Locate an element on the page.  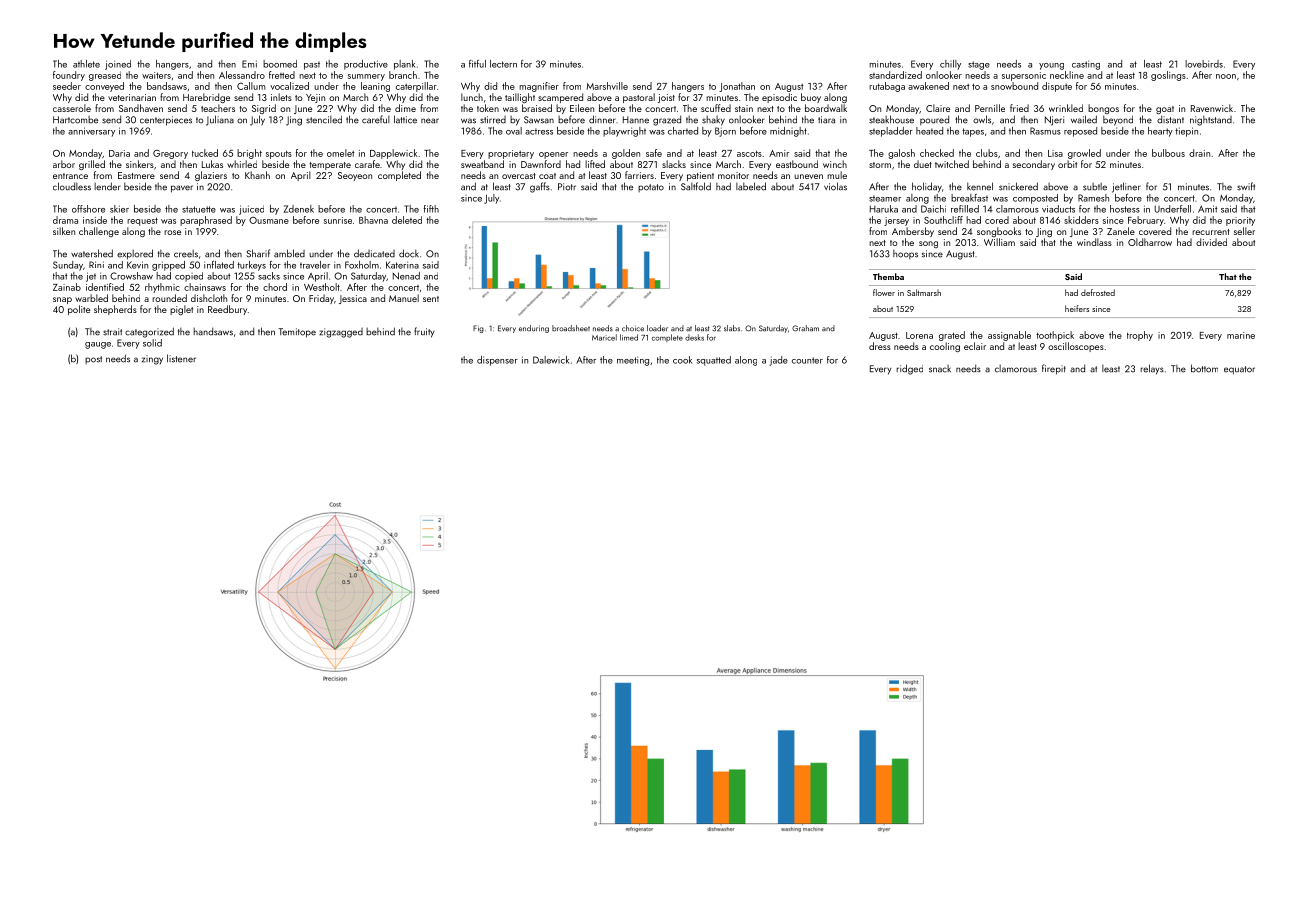
cored is located at coordinates (997, 220).
